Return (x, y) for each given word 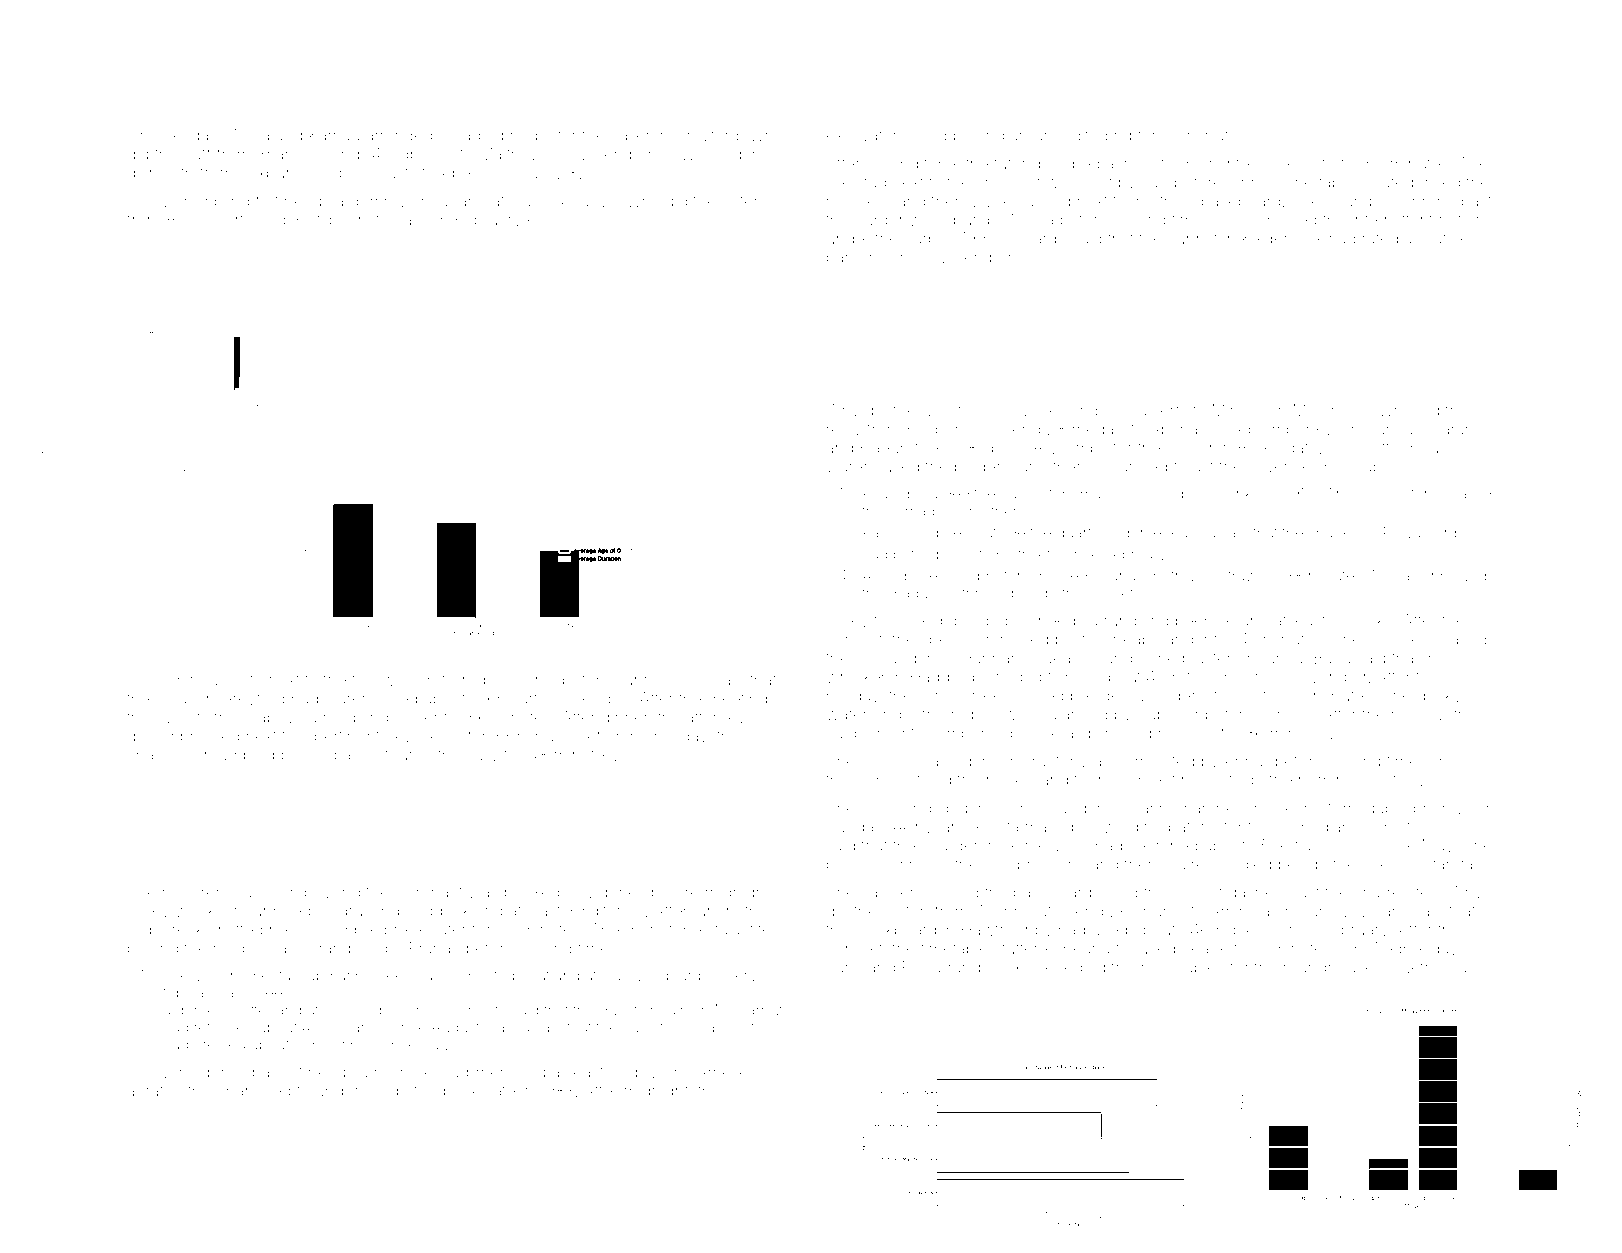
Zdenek (617, 891)
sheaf (433, 200)
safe (248, 679)
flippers (343, 221)
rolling (396, 1074)
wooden (1169, 695)
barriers (854, 257)
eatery (745, 203)
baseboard (1241, 201)
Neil (694, 680)
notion (1462, 220)
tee (1427, 893)
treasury (468, 756)
